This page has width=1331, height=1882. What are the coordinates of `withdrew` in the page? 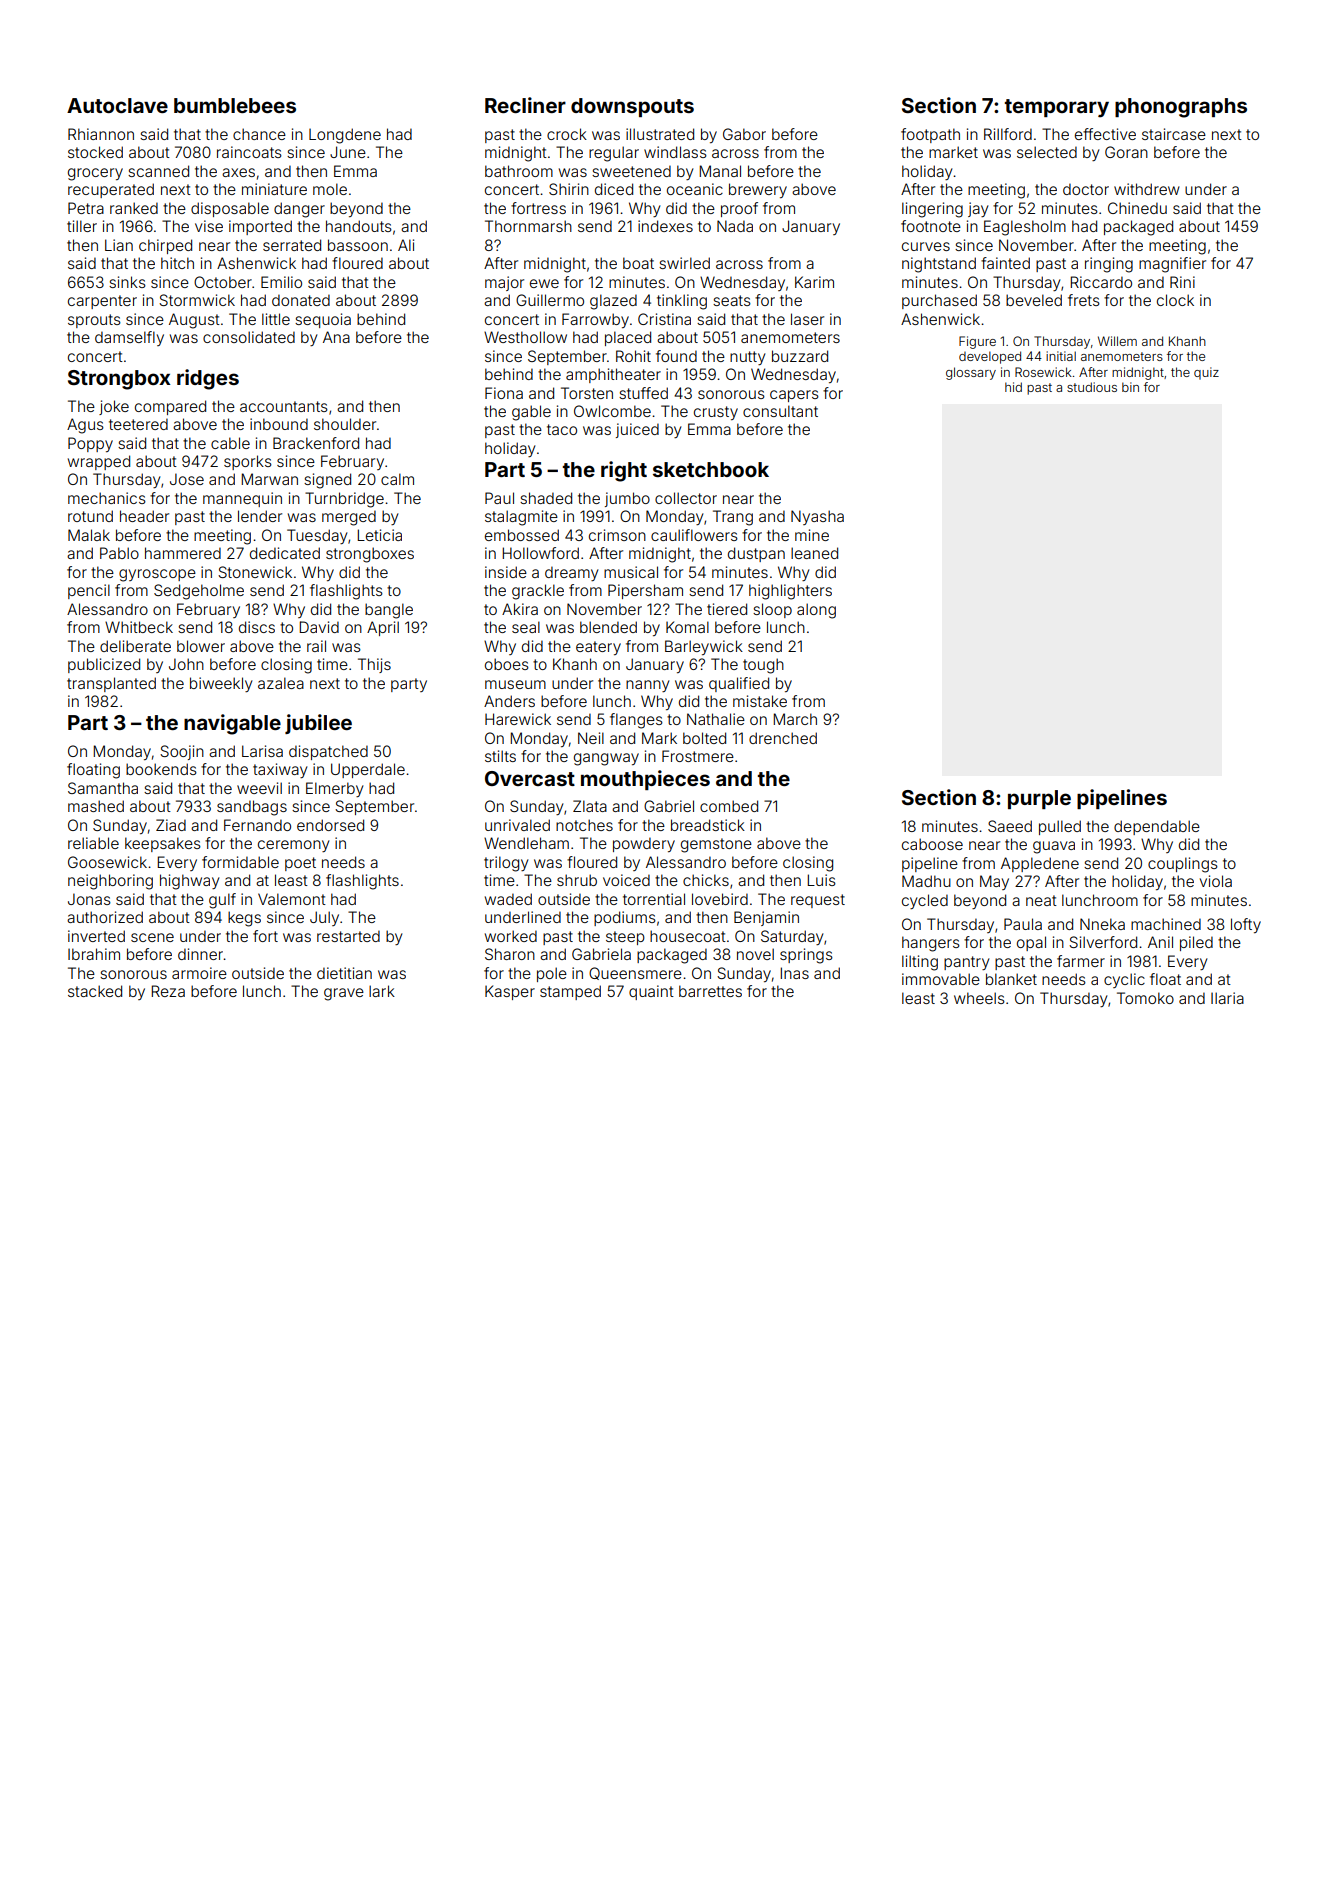 It's located at (1147, 189).
